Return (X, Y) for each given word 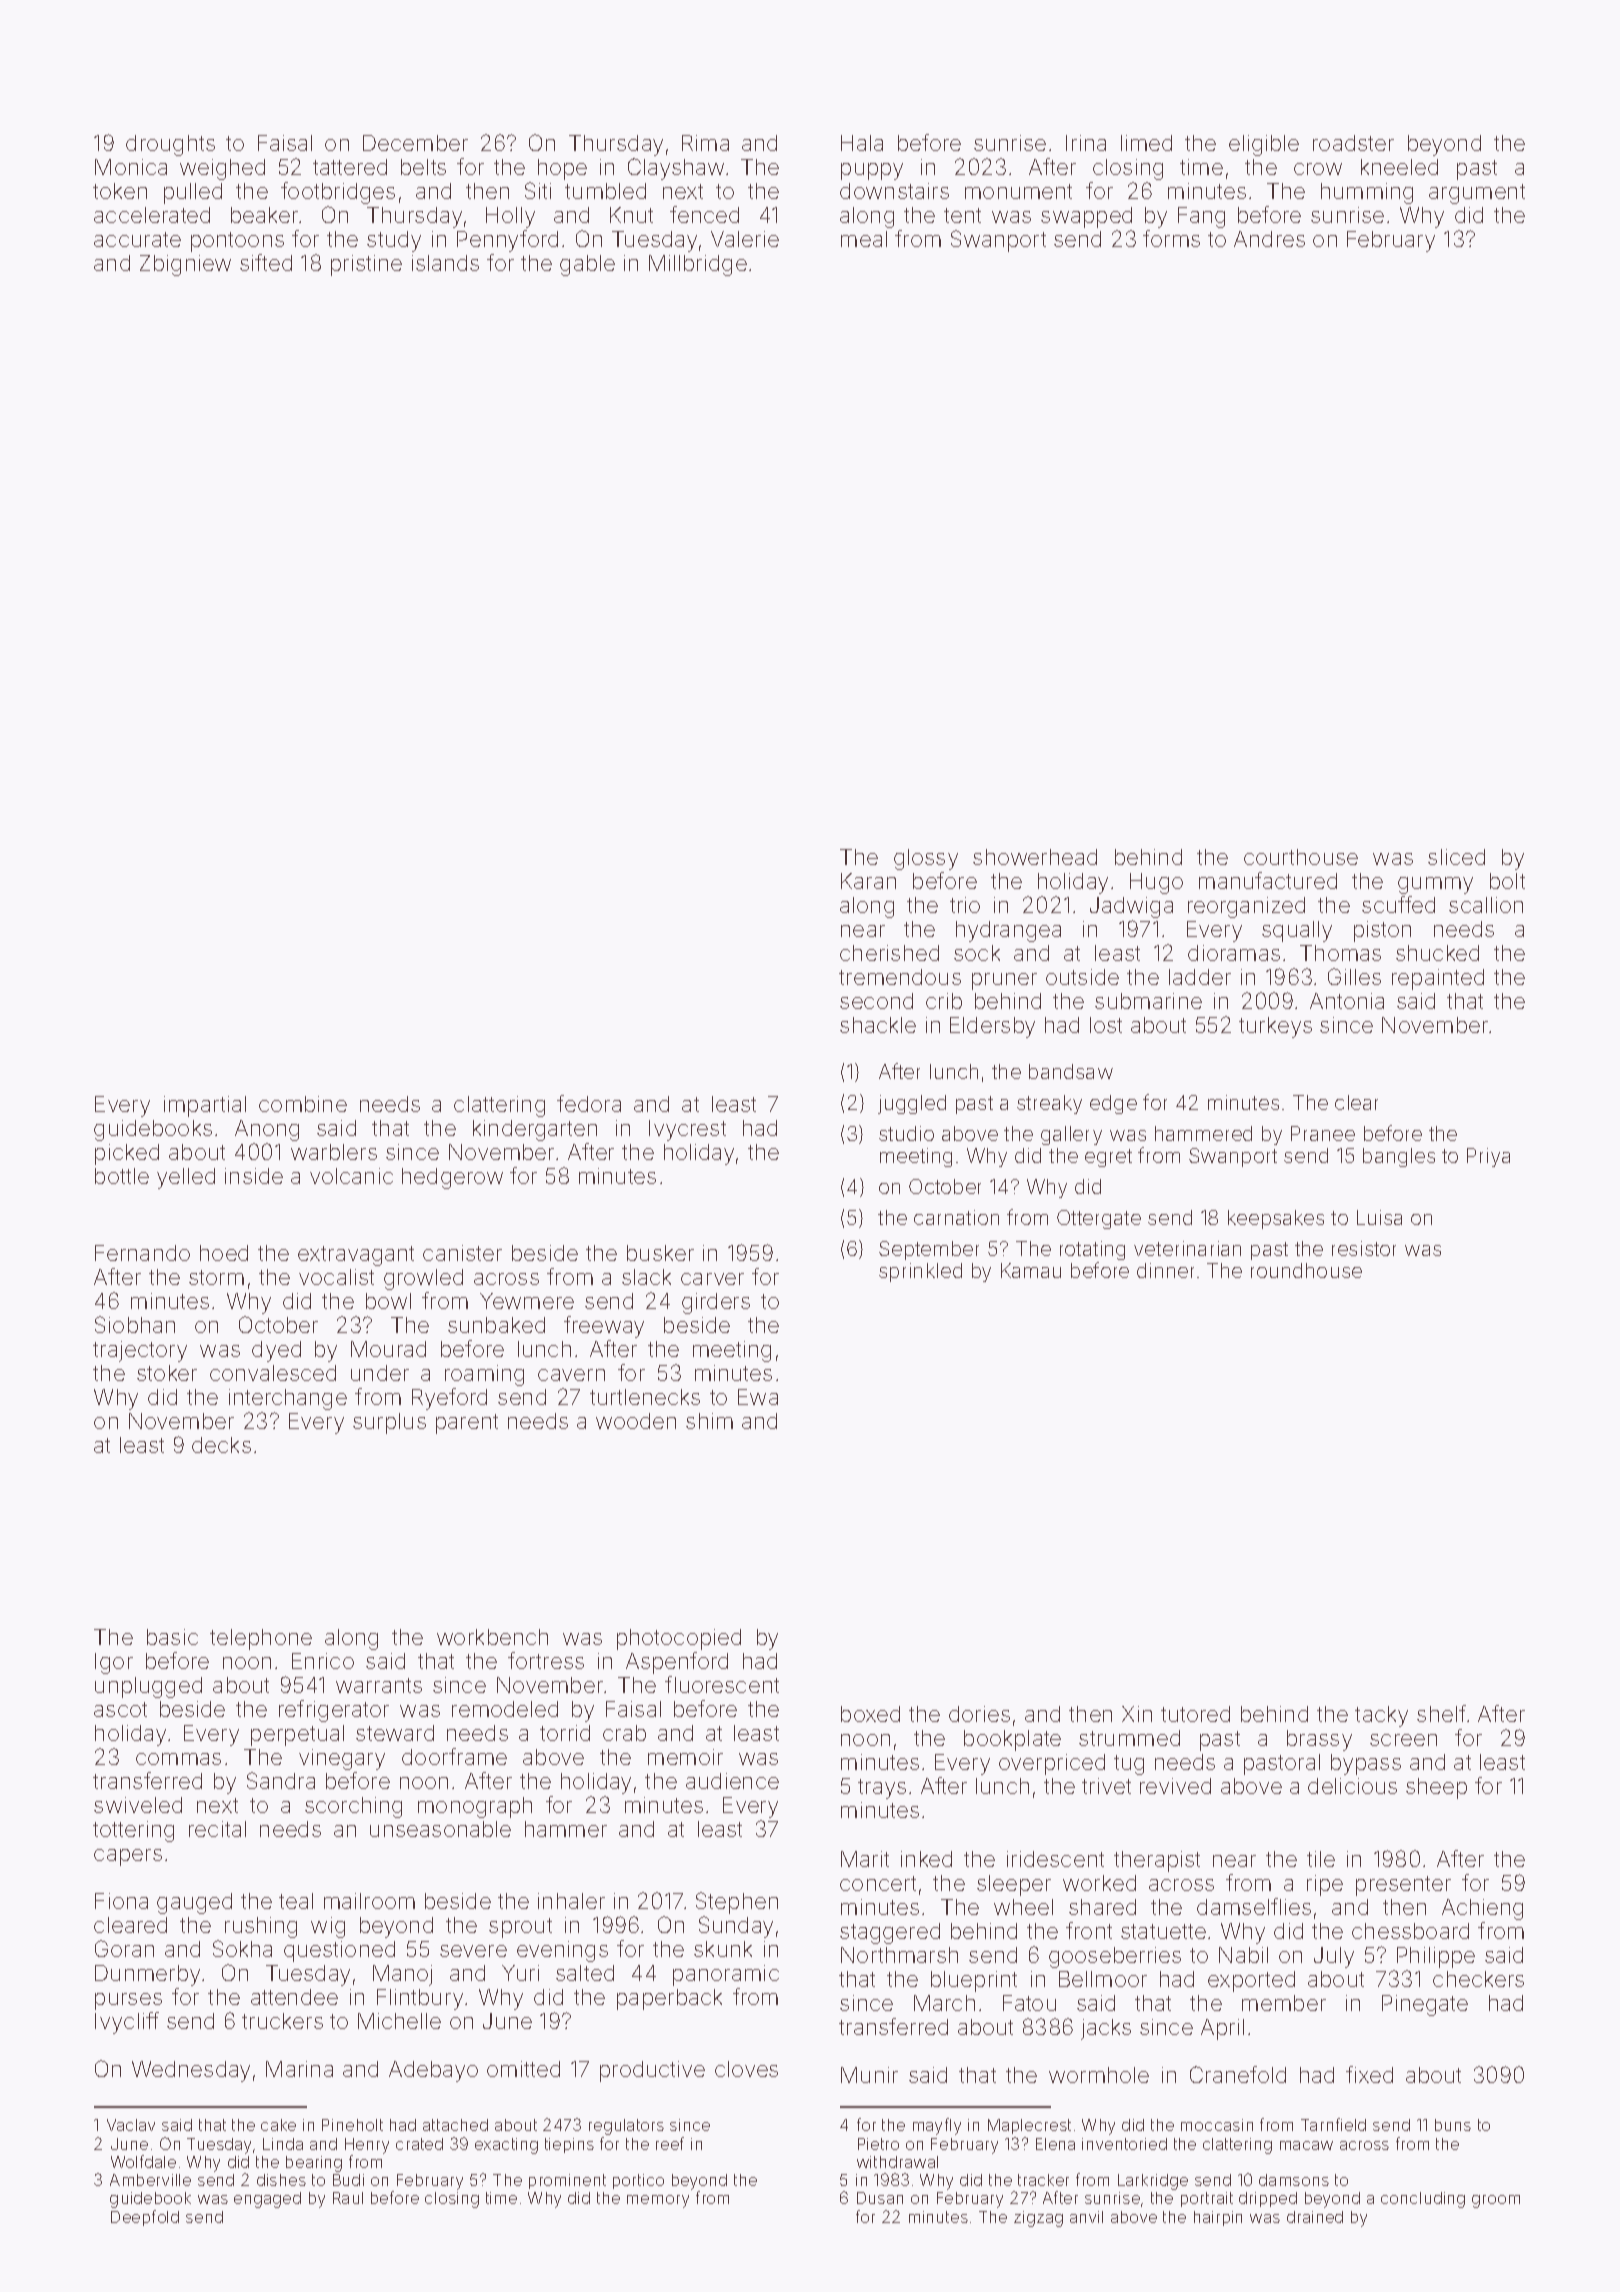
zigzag (1038, 2219)
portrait (1207, 2199)
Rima (705, 143)
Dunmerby (147, 1975)
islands (445, 263)
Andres (1269, 239)
